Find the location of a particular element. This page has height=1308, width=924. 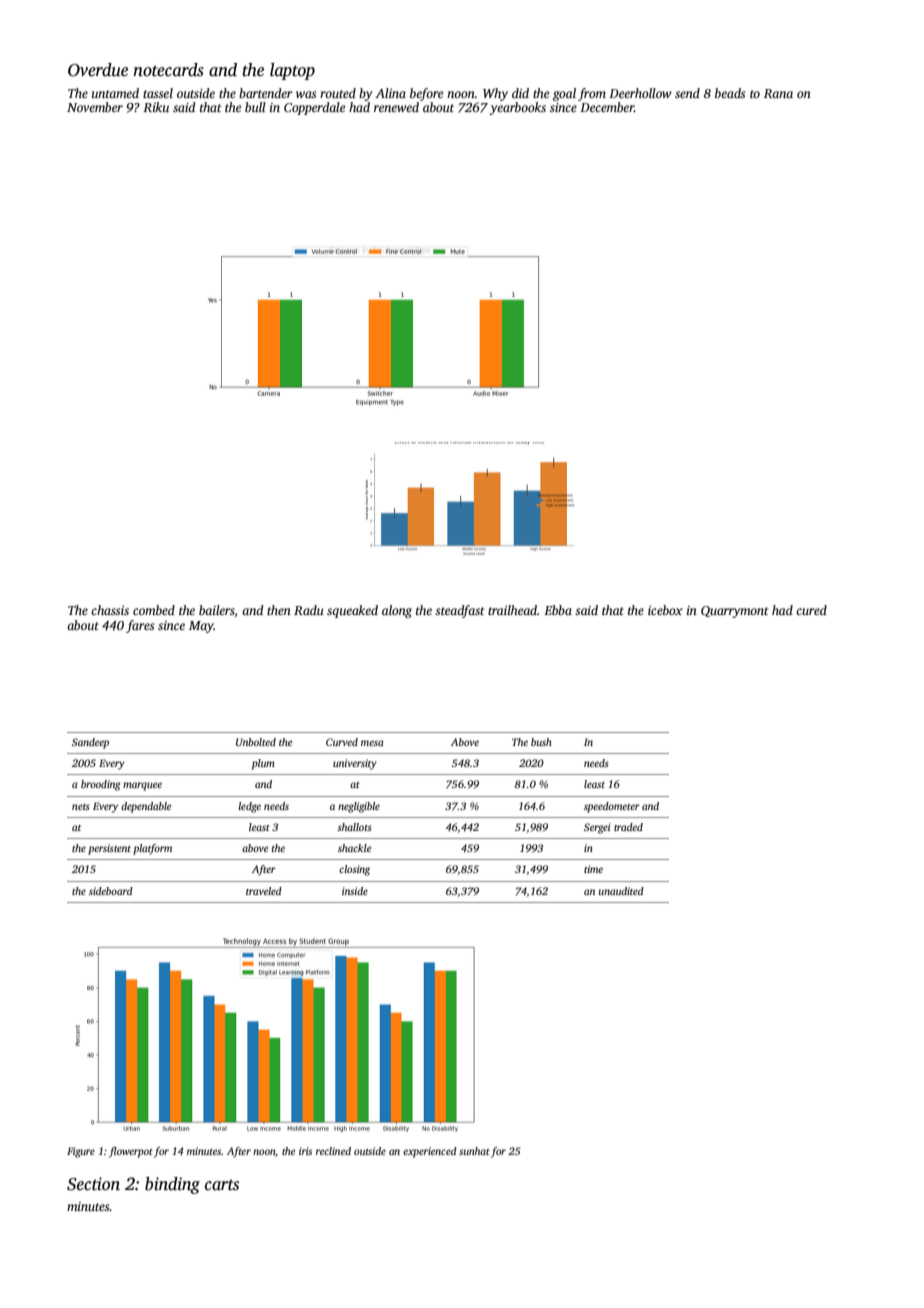

before is located at coordinates (426, 94).
